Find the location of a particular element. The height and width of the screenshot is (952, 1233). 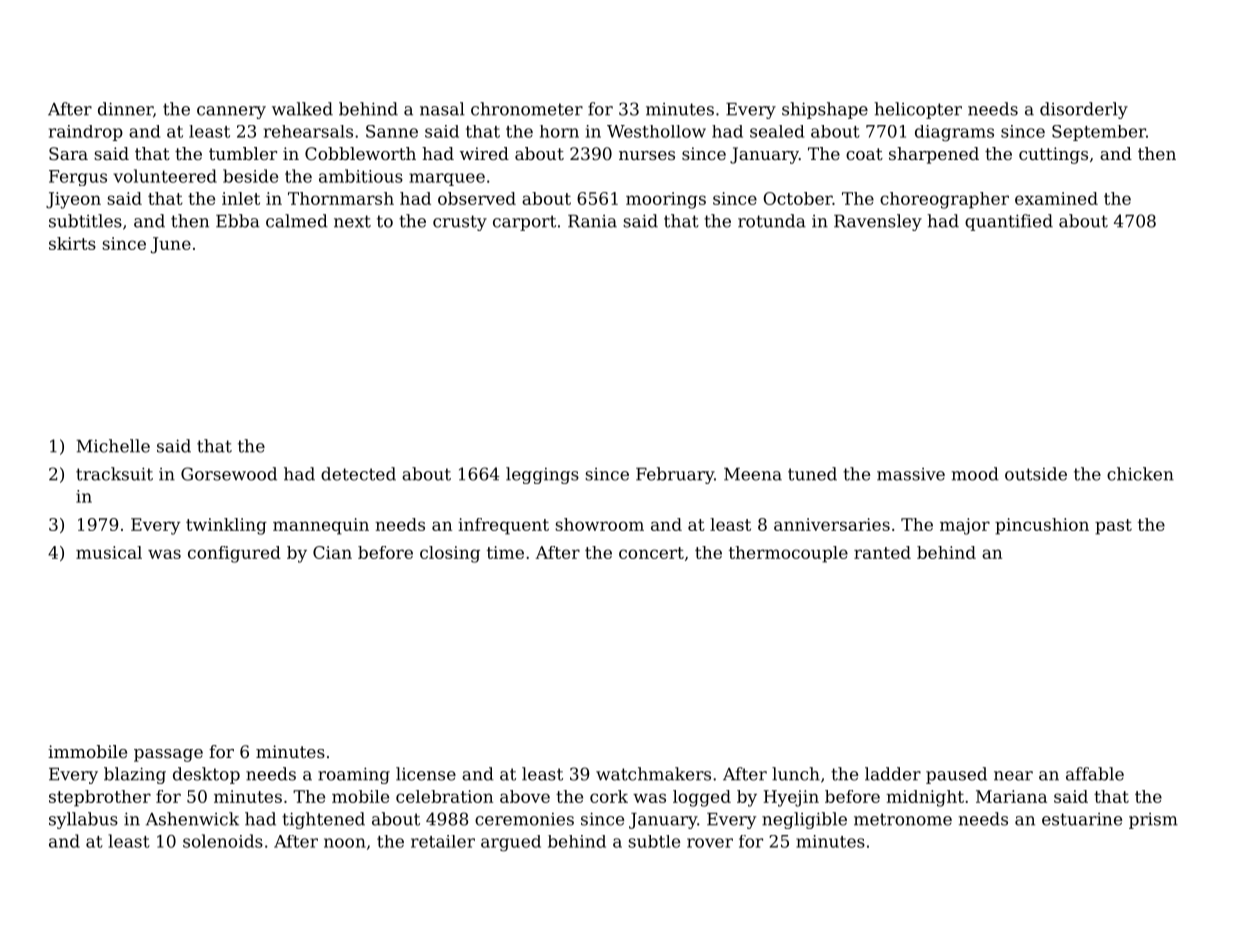

passage is located at coordinates (168, 755).
